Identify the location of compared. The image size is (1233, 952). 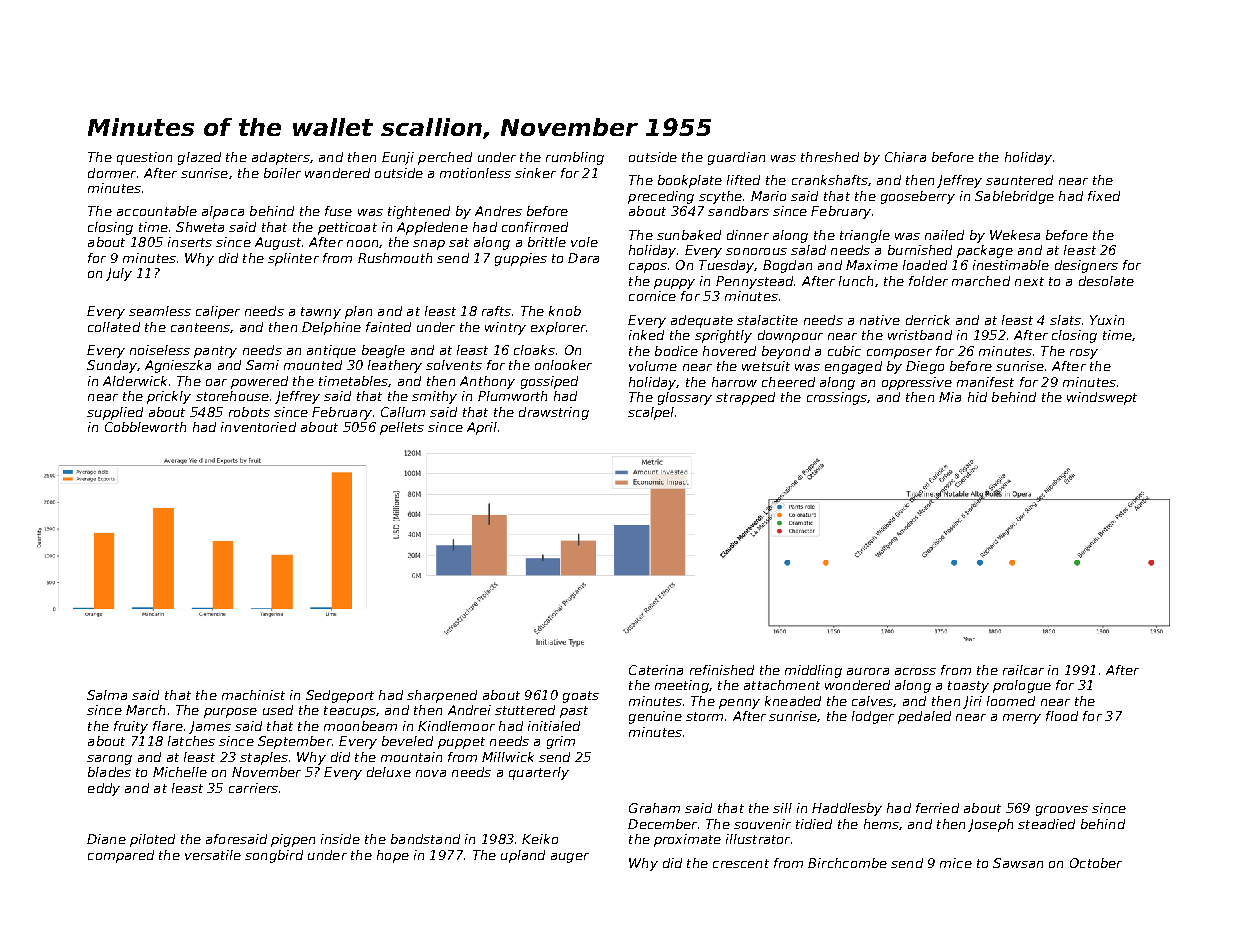
(121, 856).
